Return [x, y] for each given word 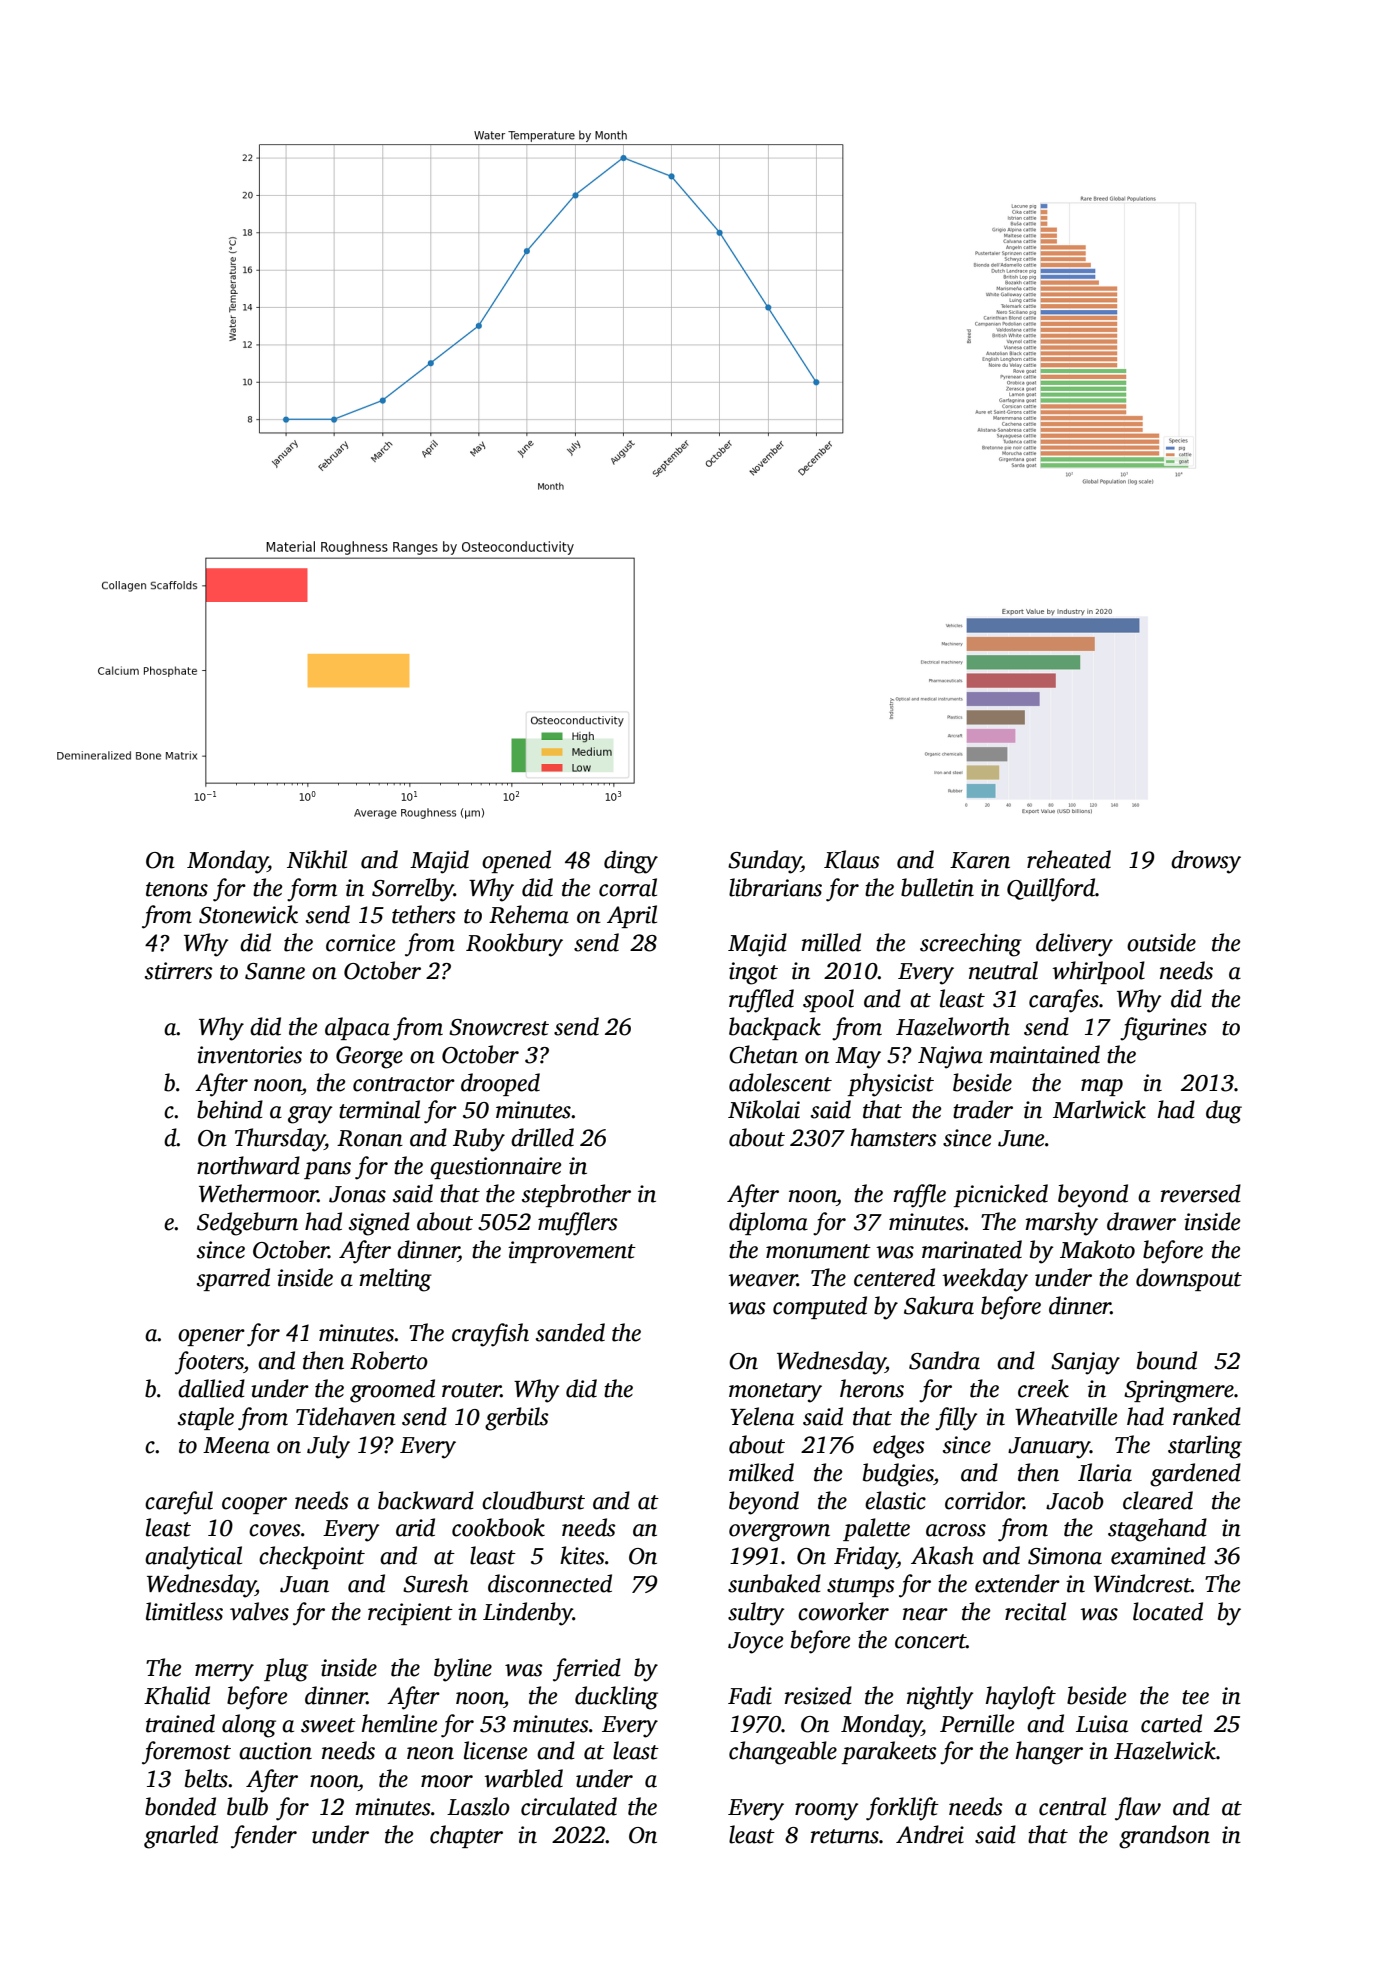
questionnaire [495, 1168]
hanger [1049, 1753]
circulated [569, 1806]
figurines [1163, 1029]
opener [211, 1337]
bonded [180, 1806]
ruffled [761, 1001]
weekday [985, 1280]
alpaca [357, 1028]
